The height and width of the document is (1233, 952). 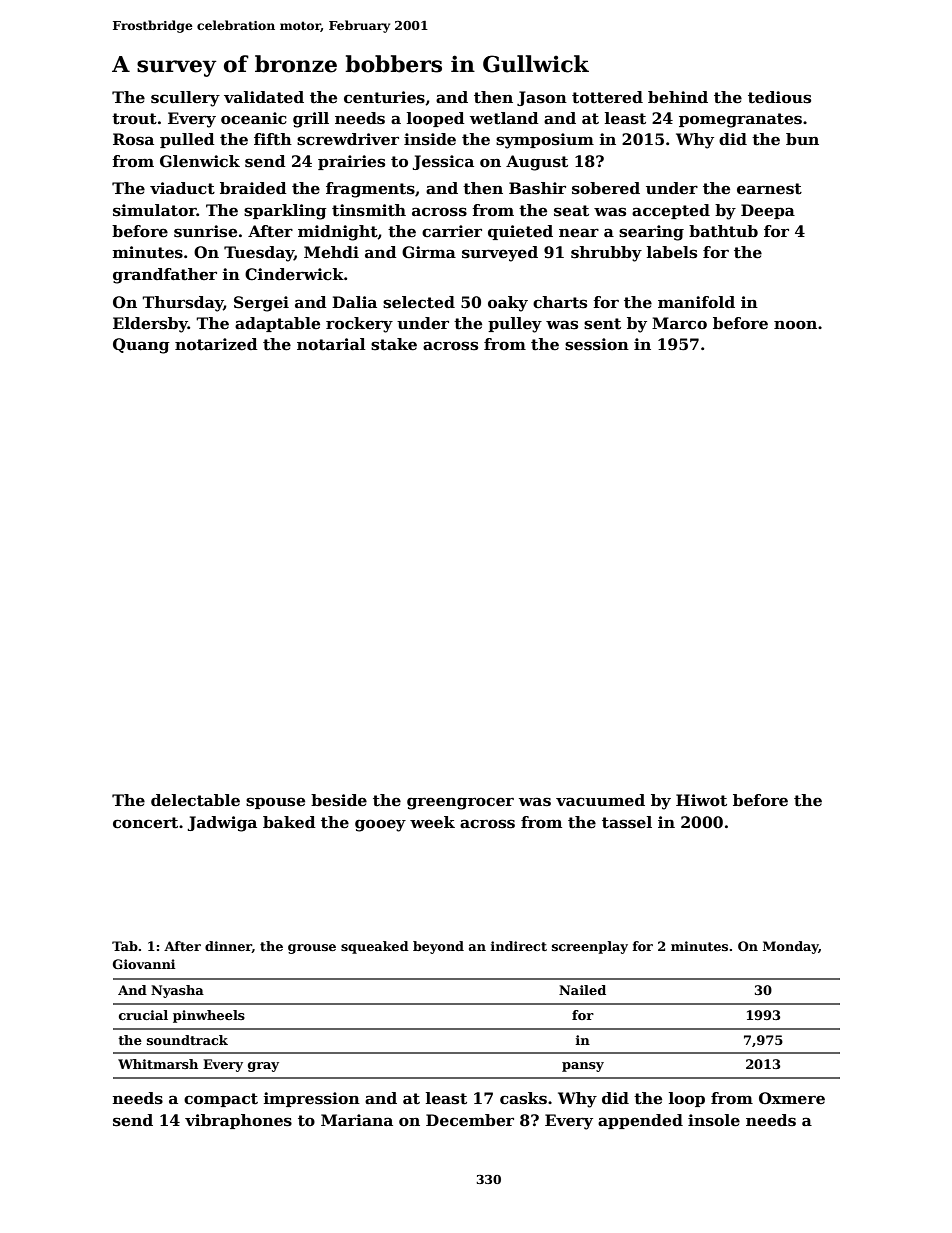 What do you see at coordinates (600, 800) in the document?
I see `vacuumed` at bounding box center [600, 800].
